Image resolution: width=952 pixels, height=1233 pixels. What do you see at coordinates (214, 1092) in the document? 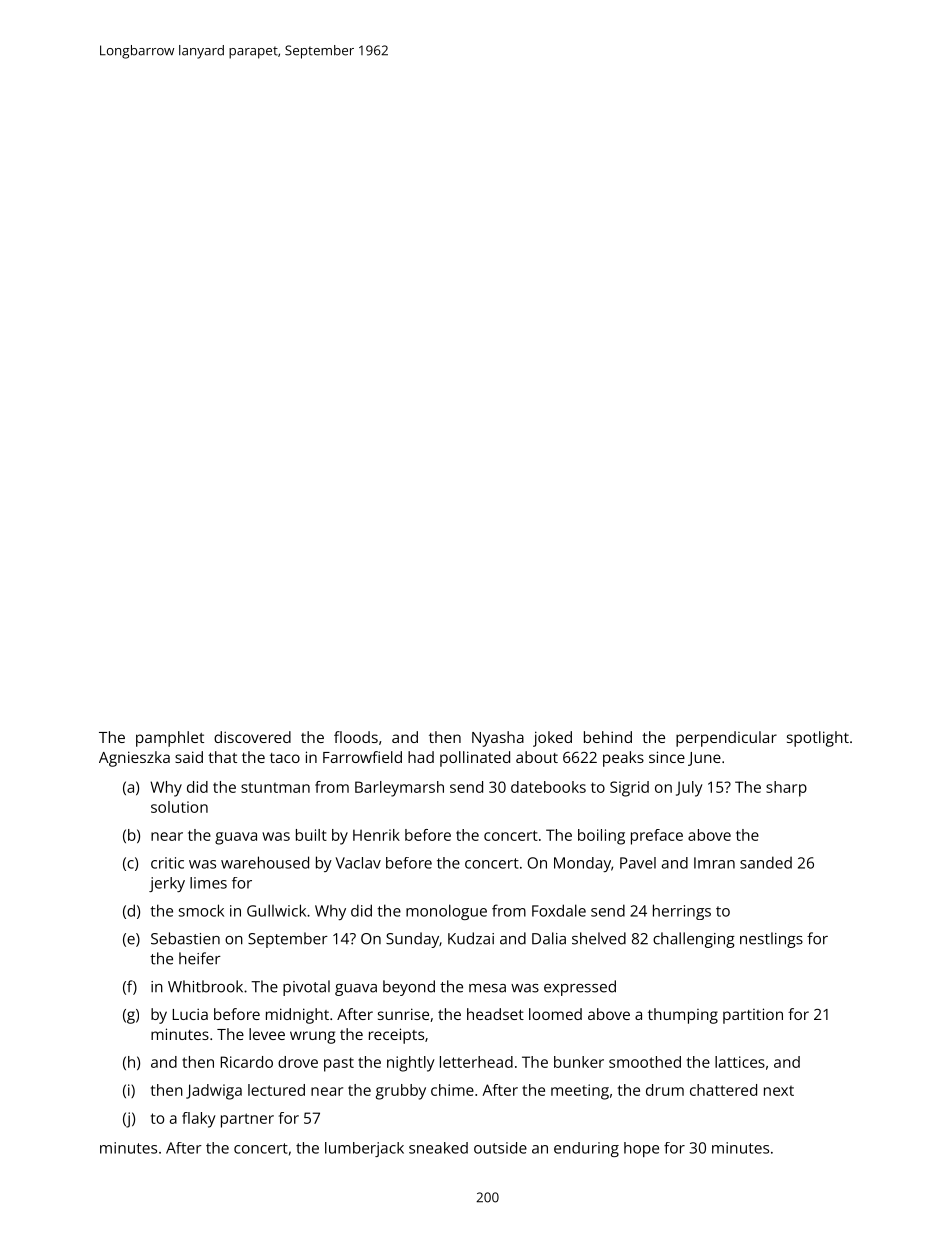
I see `Jadwiga` at bounding box center [214, 1092].
